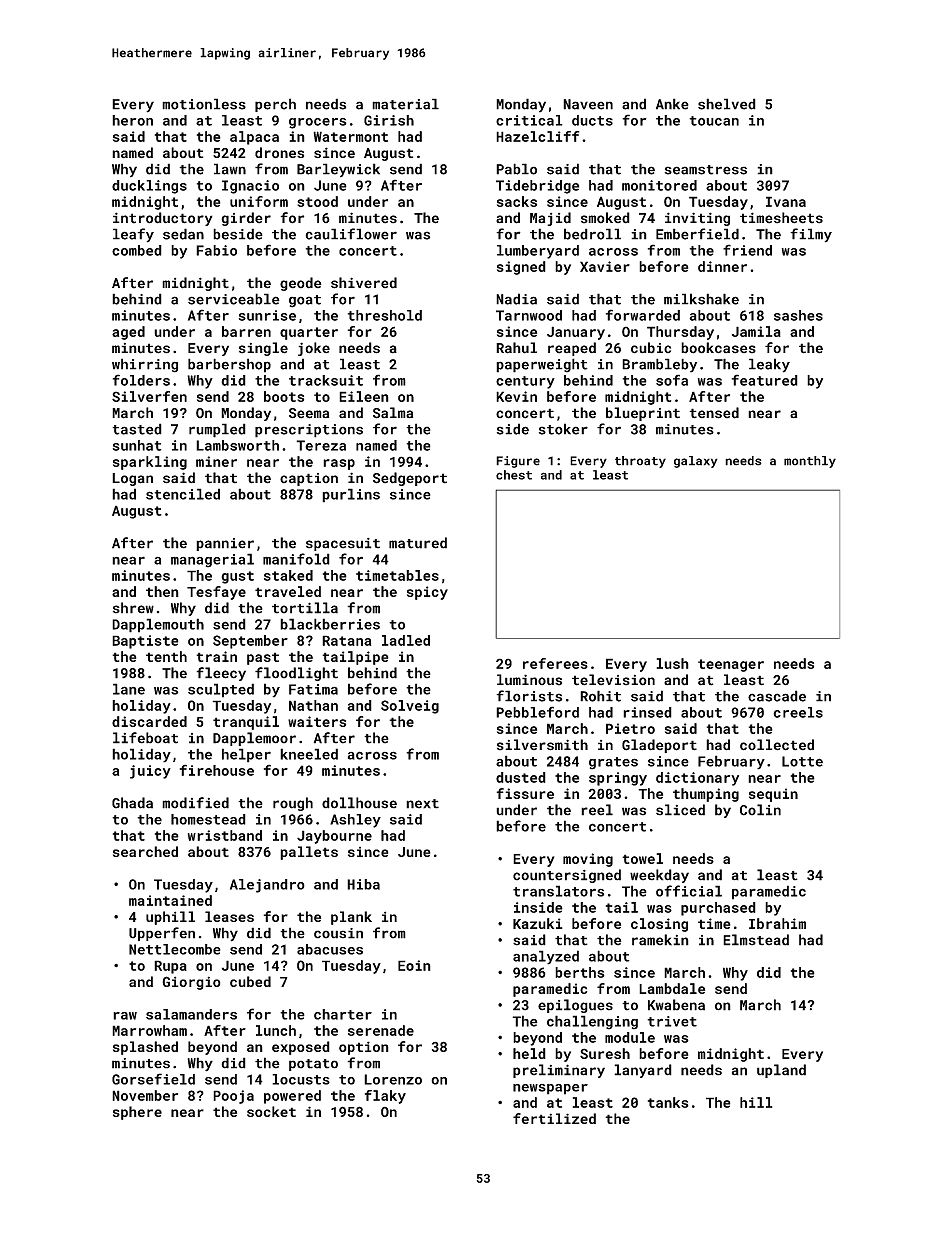 This screenshot has height=1233, width=952. What do you see at coordinates (275, 105) in the screenshot?
I see `perch` at bounding box center [275, 105].
